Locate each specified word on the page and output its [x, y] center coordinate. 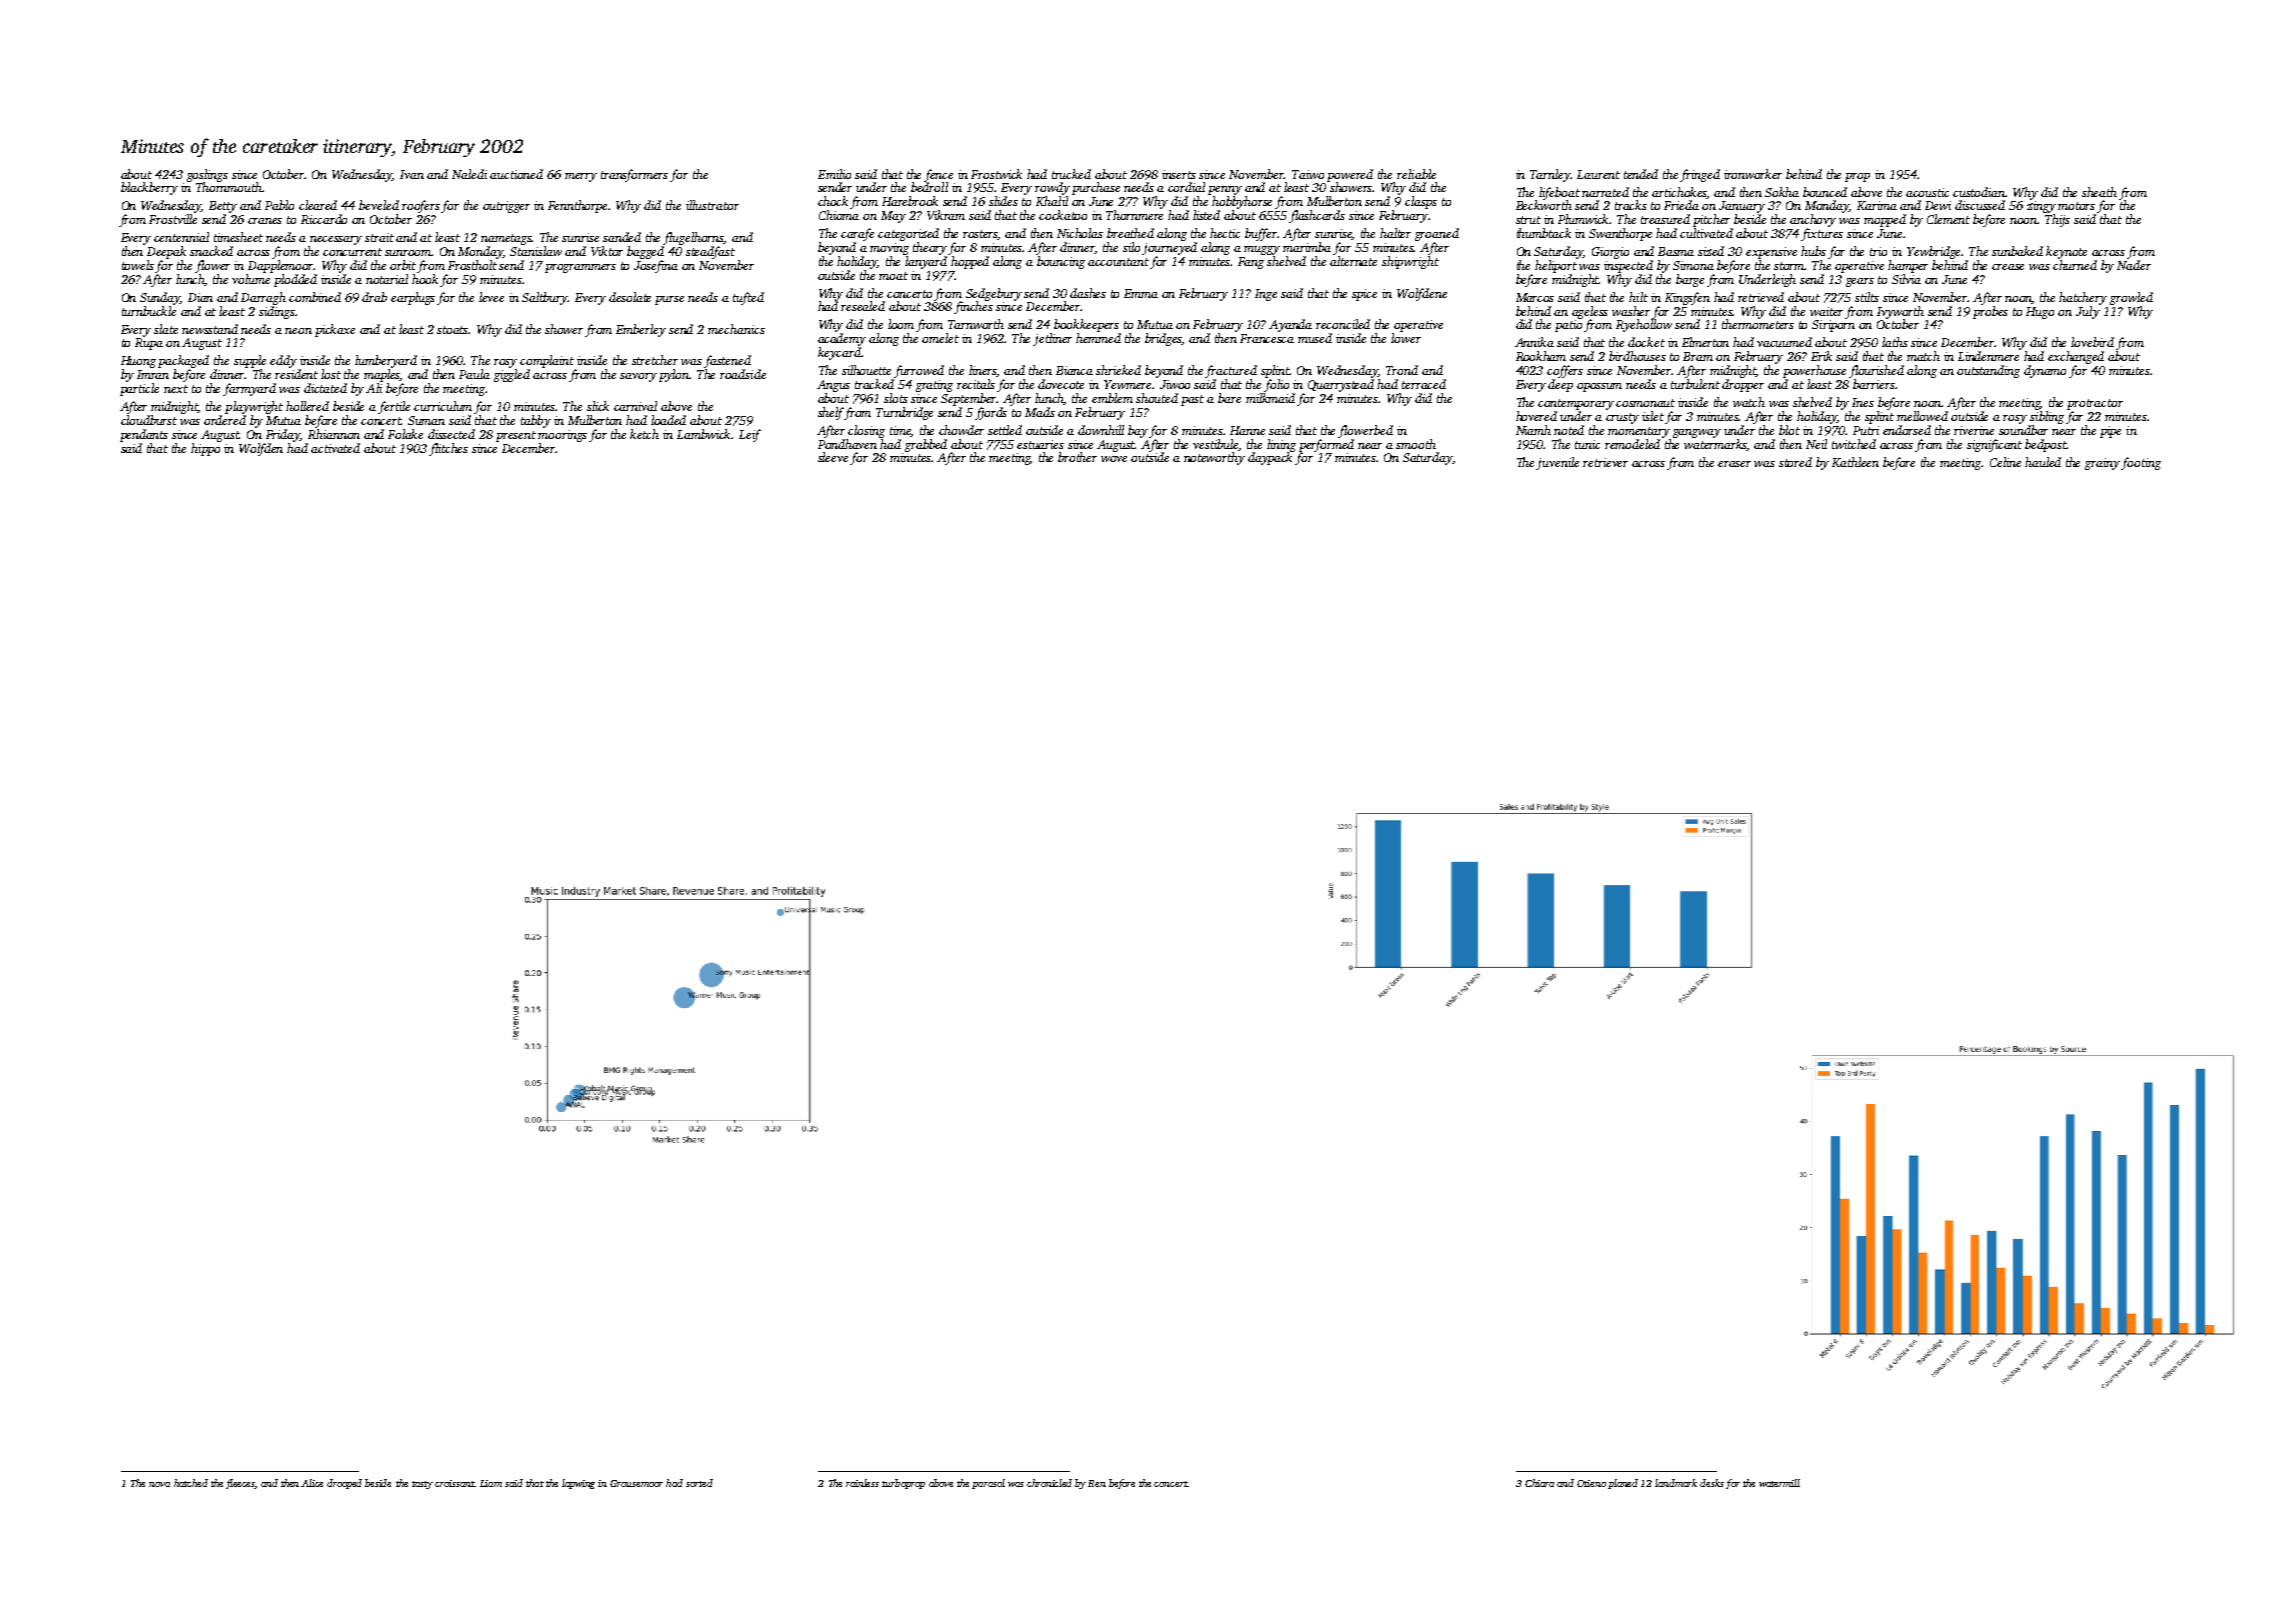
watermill [1779, 1483]
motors [2076, 206]
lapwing [578, 1484]
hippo [205, 449]
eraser [1734, 464]
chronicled [1049, 1483]
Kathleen [1855, 462]
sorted [699, 1483]
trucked [1071, 174]
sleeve [833, 457]
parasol [988, 1484]
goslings [207, 175]
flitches [448, 449]
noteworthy [1214, 458]
